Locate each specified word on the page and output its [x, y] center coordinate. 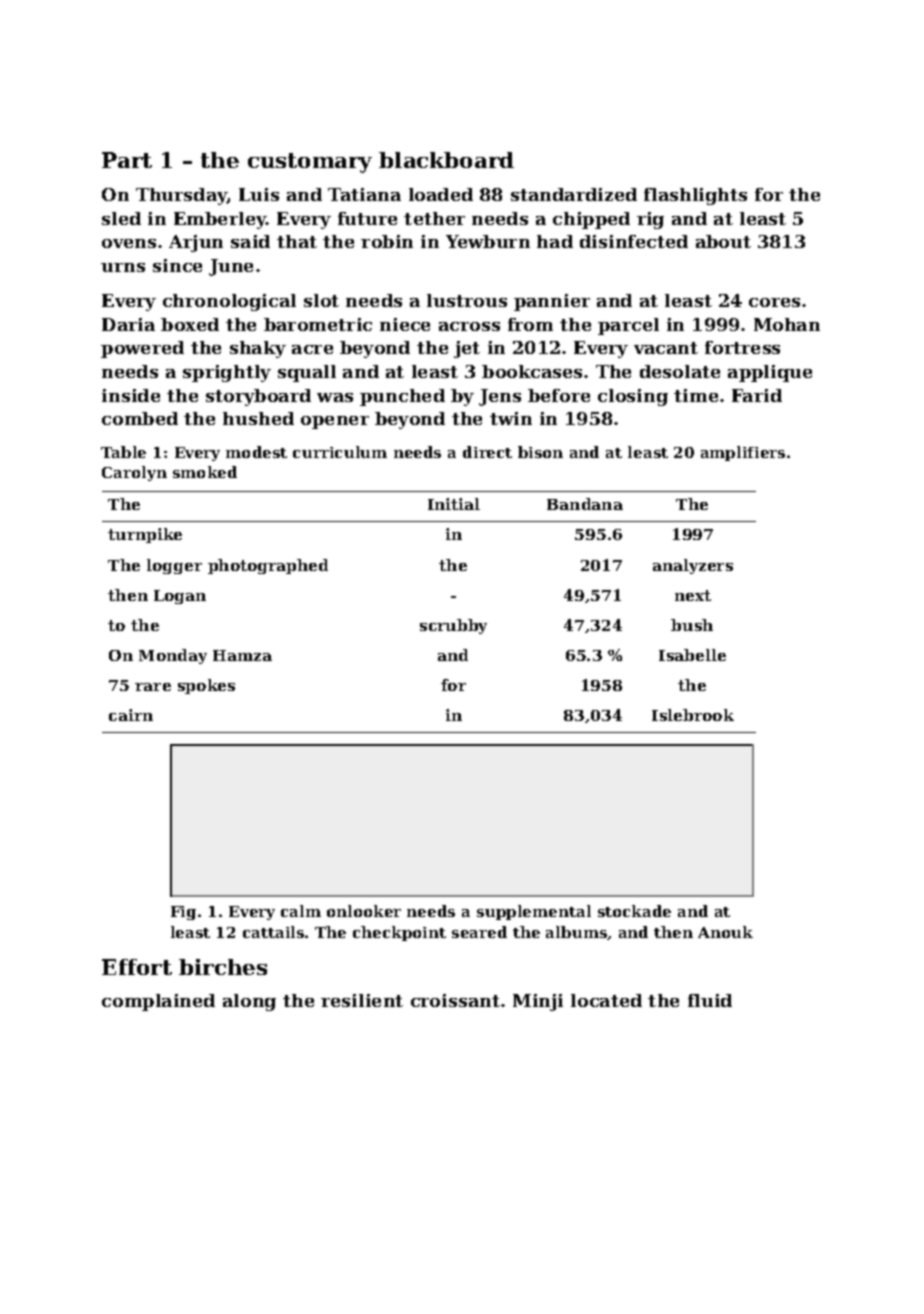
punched [402, 397]
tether [434, 218]
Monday [173, 656]
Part [127, 160]
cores [774, 302]
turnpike [145, 535]
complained [158, 1002]
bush [692, 625]
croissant [455, 1000]
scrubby [453, 626]
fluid [710, 1000]
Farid [757, 395]
